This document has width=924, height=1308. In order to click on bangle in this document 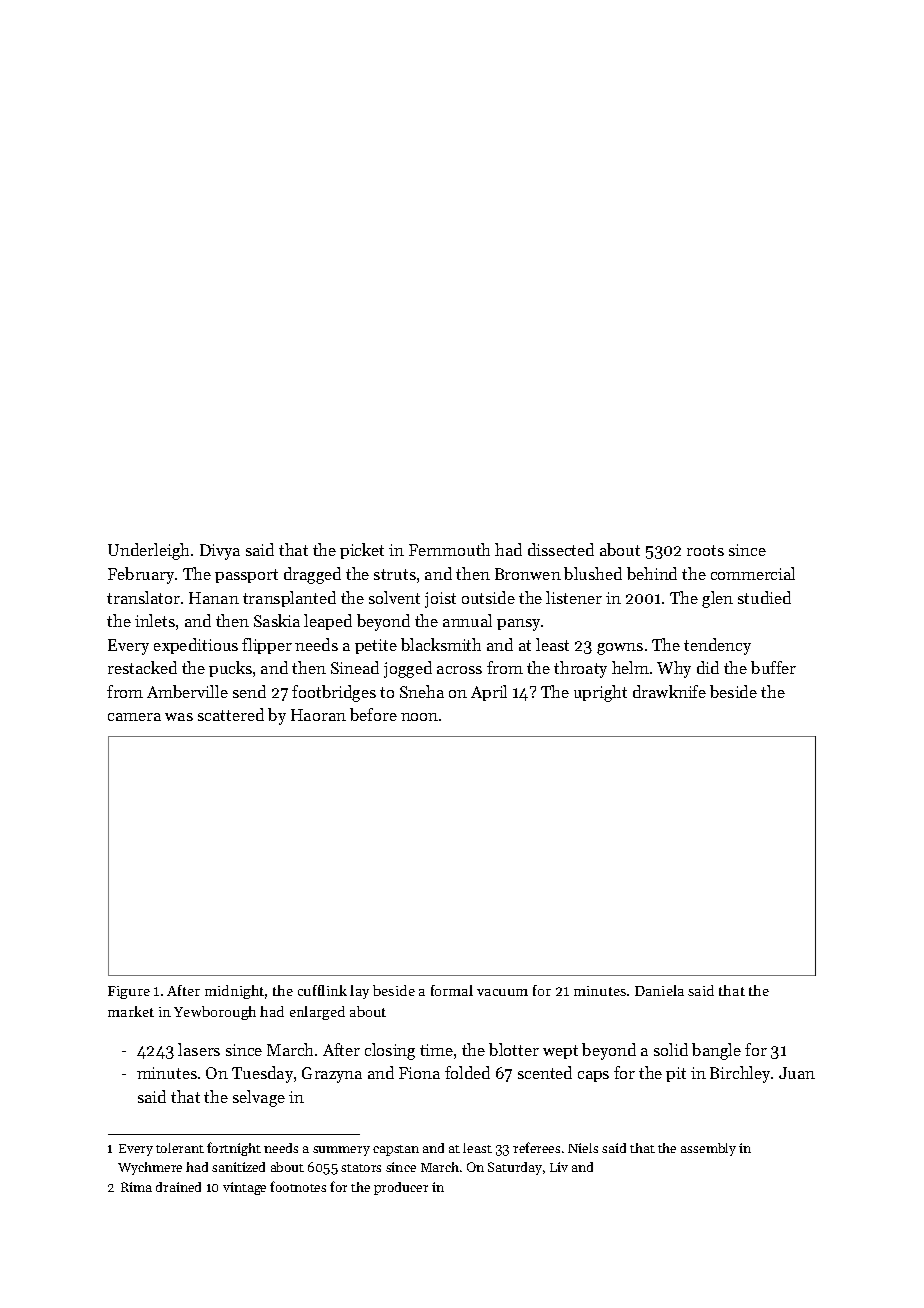, I will do `click(716, 1051)`.
